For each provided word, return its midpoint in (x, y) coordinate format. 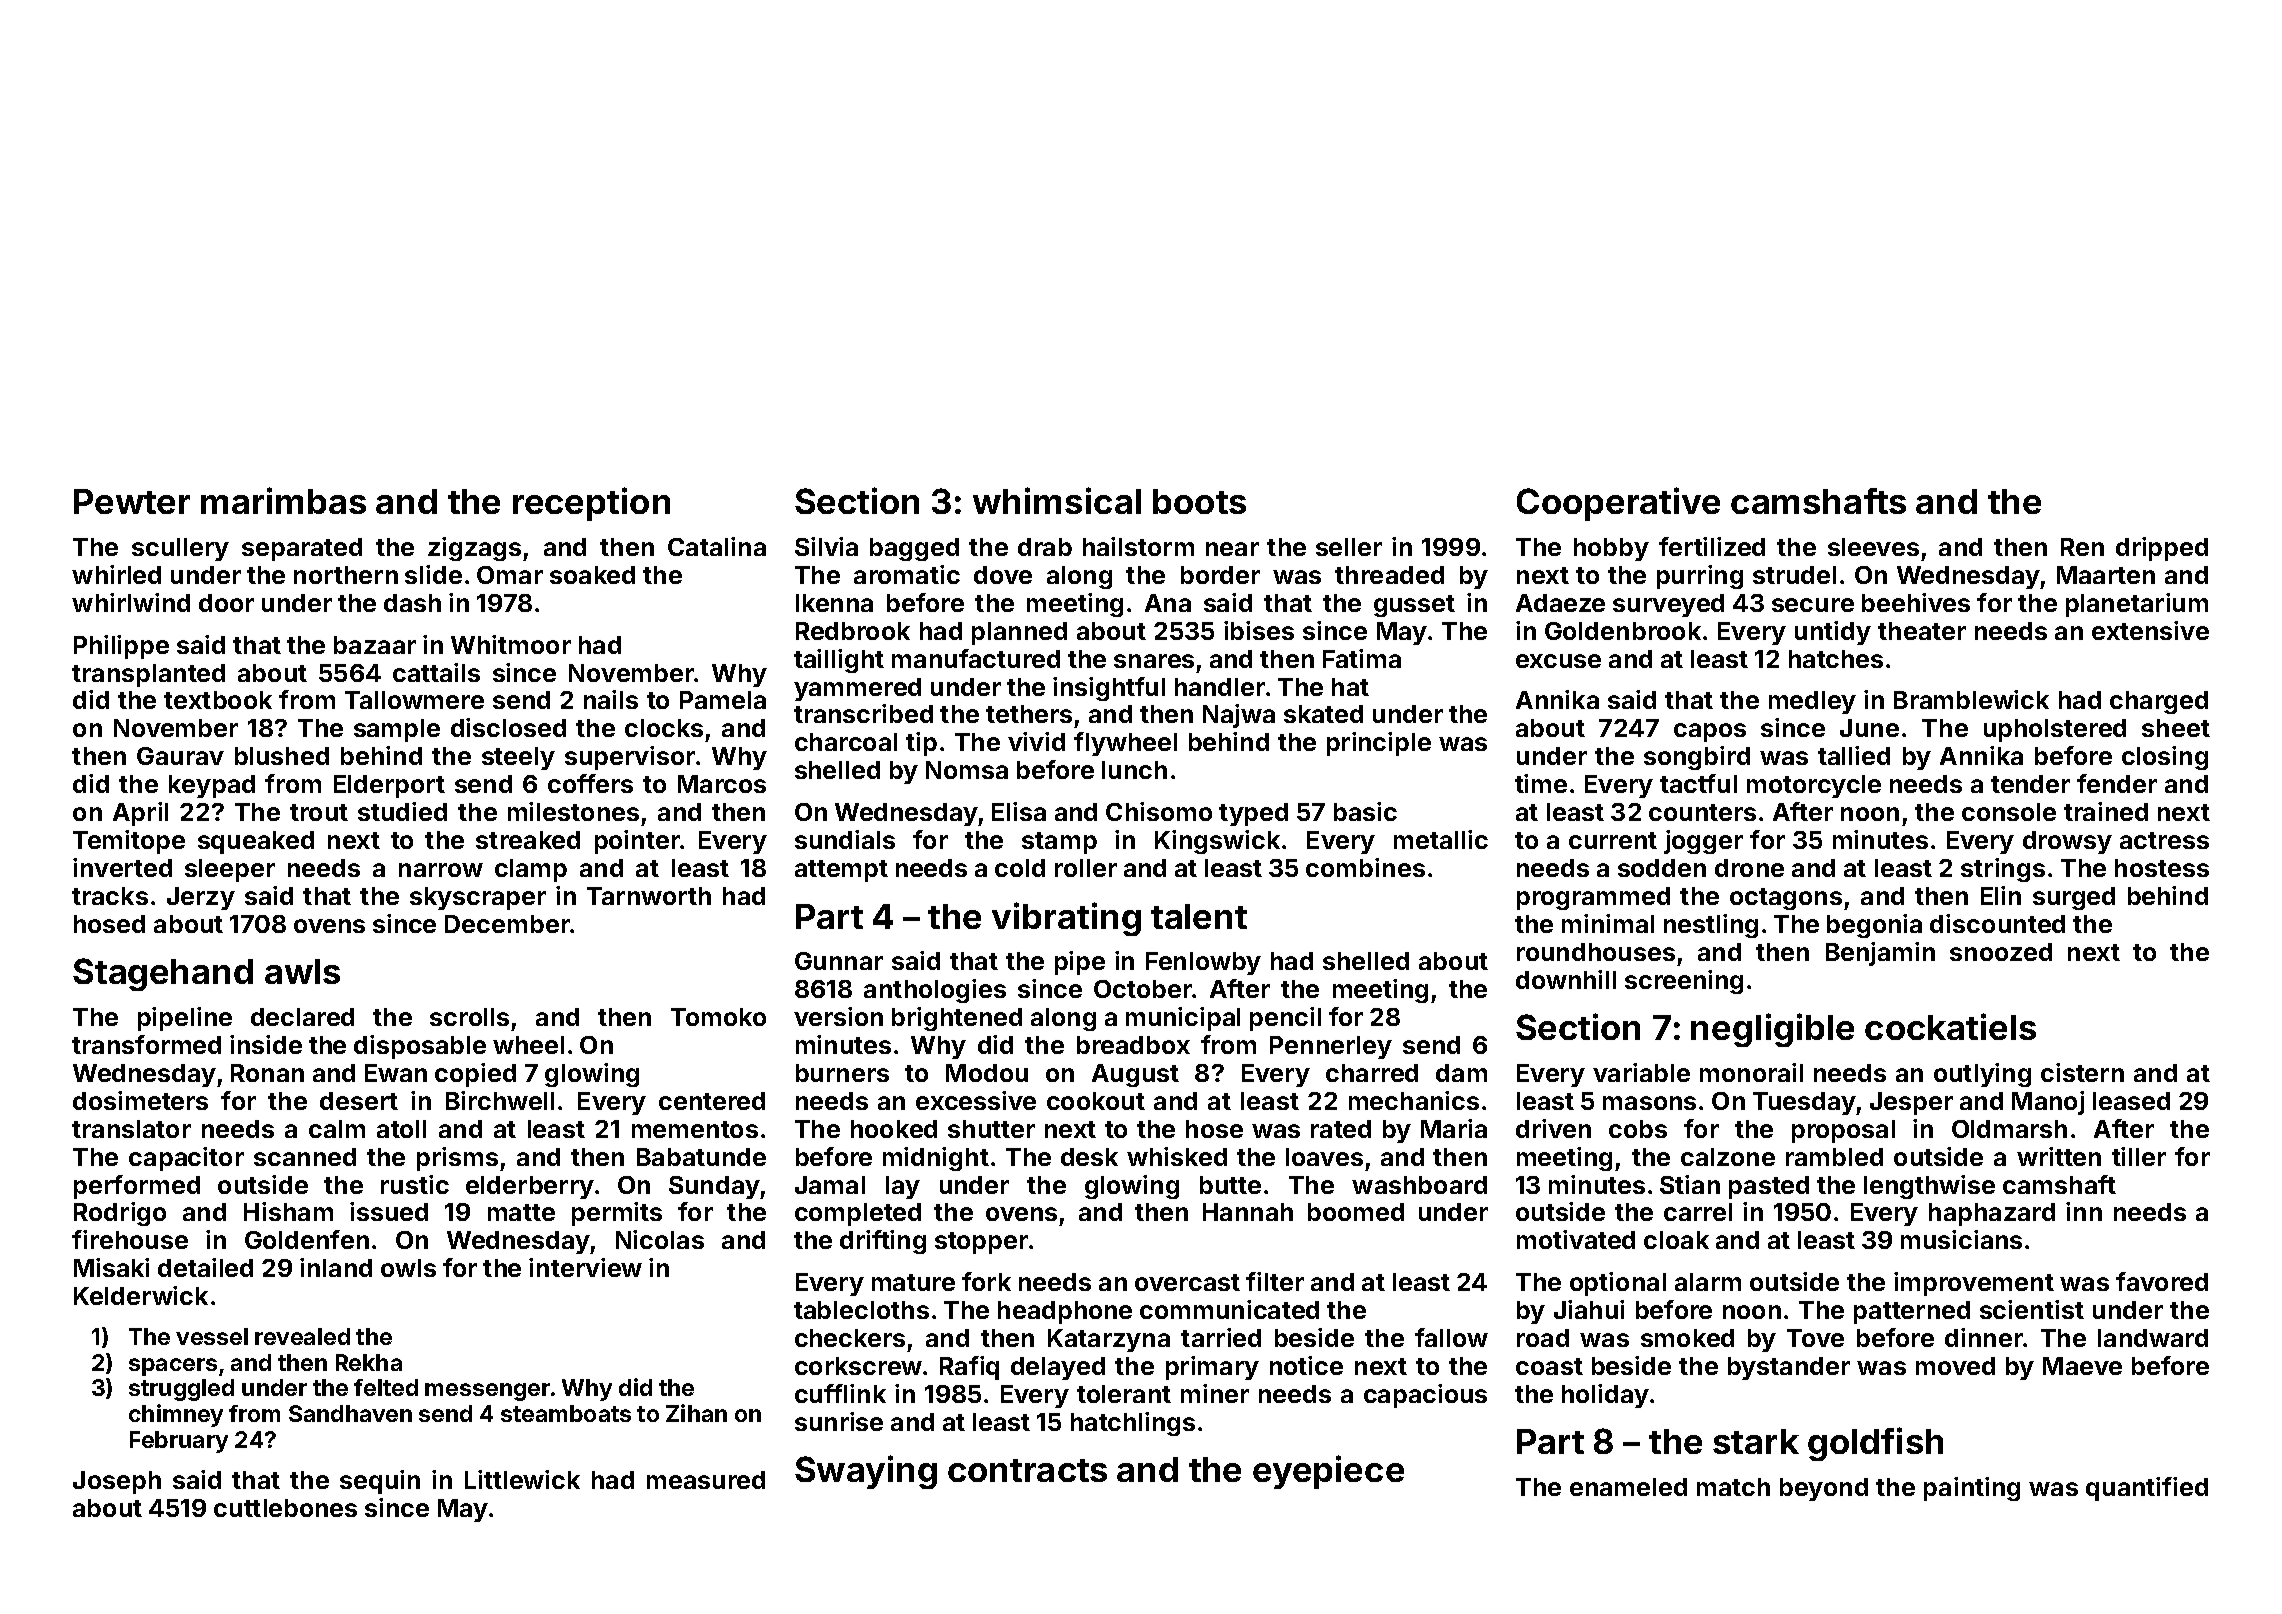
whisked (1177, 1156)
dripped (2162, 549)
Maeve (2082, 1366)
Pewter (132, 501)
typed (1253, 814)
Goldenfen (307, 1239)
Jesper (1911, 1103)
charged (2159, 702)
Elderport (389, 786)
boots (1199, 501)
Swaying (866, 1472)
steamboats (566, 1413)
